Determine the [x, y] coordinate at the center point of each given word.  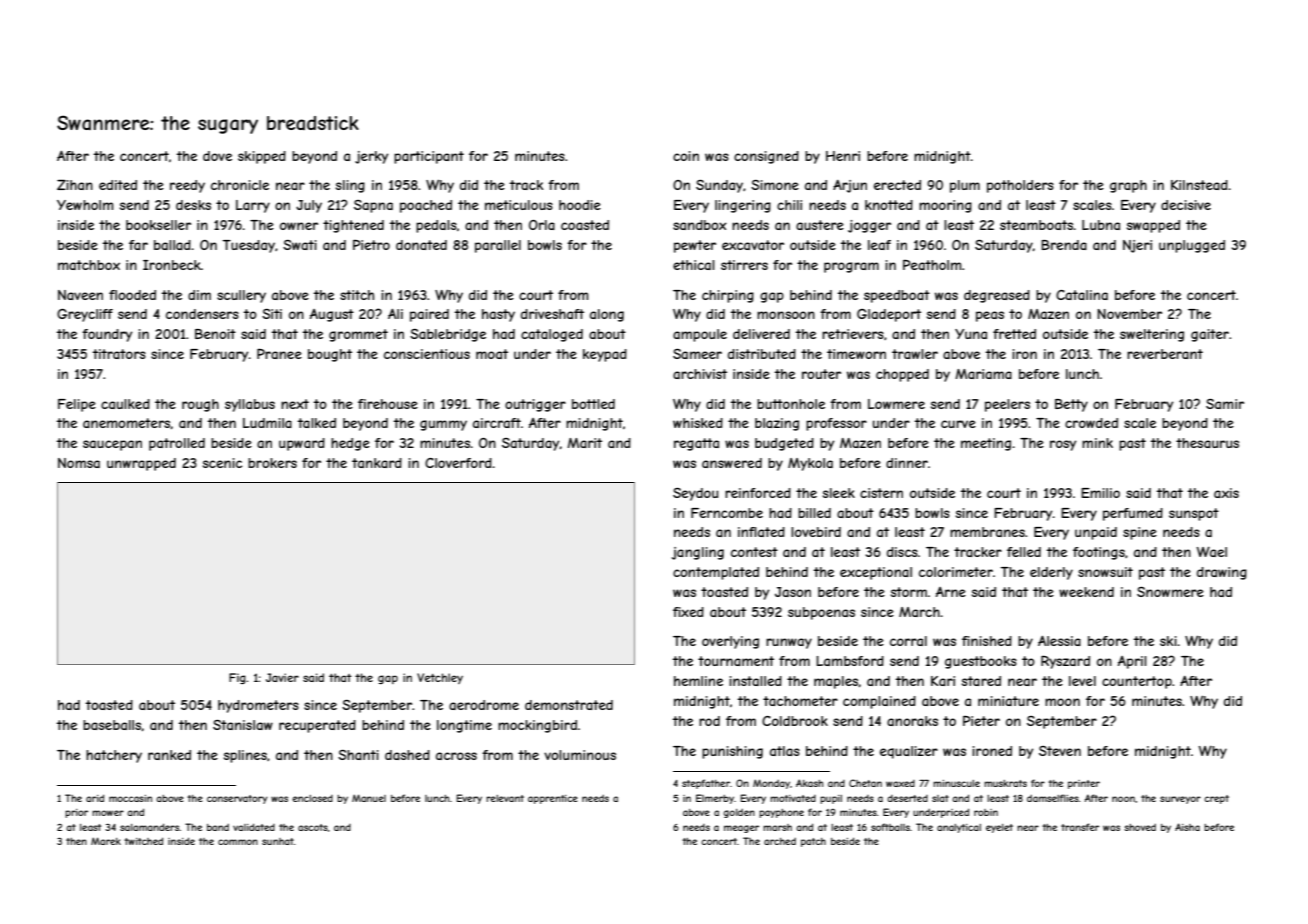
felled [1024, 552]
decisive [1186, 205]
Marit [584, 443]
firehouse [388, 404]
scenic [222, 463]
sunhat [278, 841]
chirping [728, 296]
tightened [353, 226]
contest [754, 552]
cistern [881, 493]
